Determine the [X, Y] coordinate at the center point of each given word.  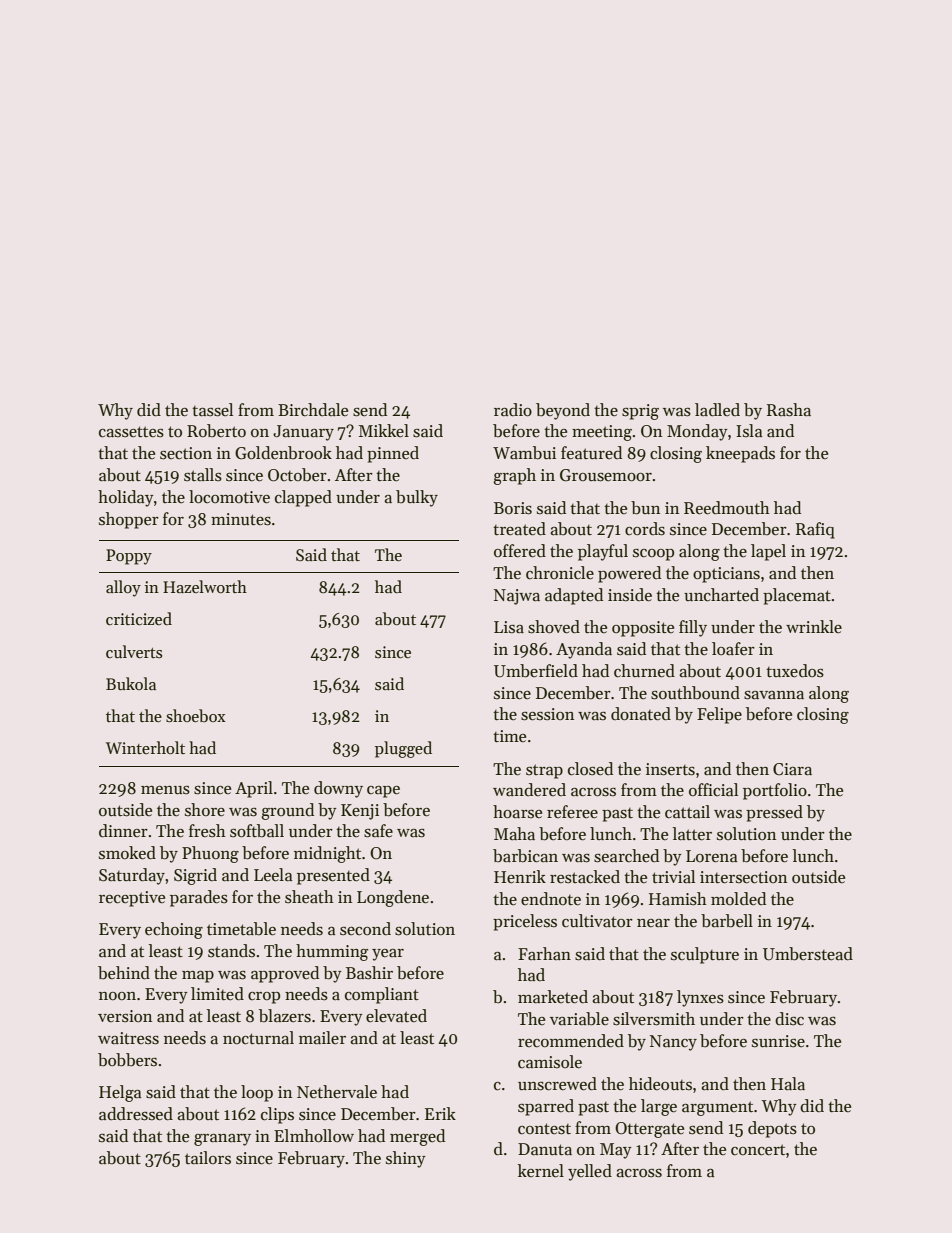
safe [378, 831]
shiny [406, 1159]
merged [417, 1137]
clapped [303, 498]
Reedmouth [727, 508]
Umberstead [808, 954]
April [254, 789]
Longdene [393, 898]
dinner [123, 831]
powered [629, 574]
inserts [670, 769]
